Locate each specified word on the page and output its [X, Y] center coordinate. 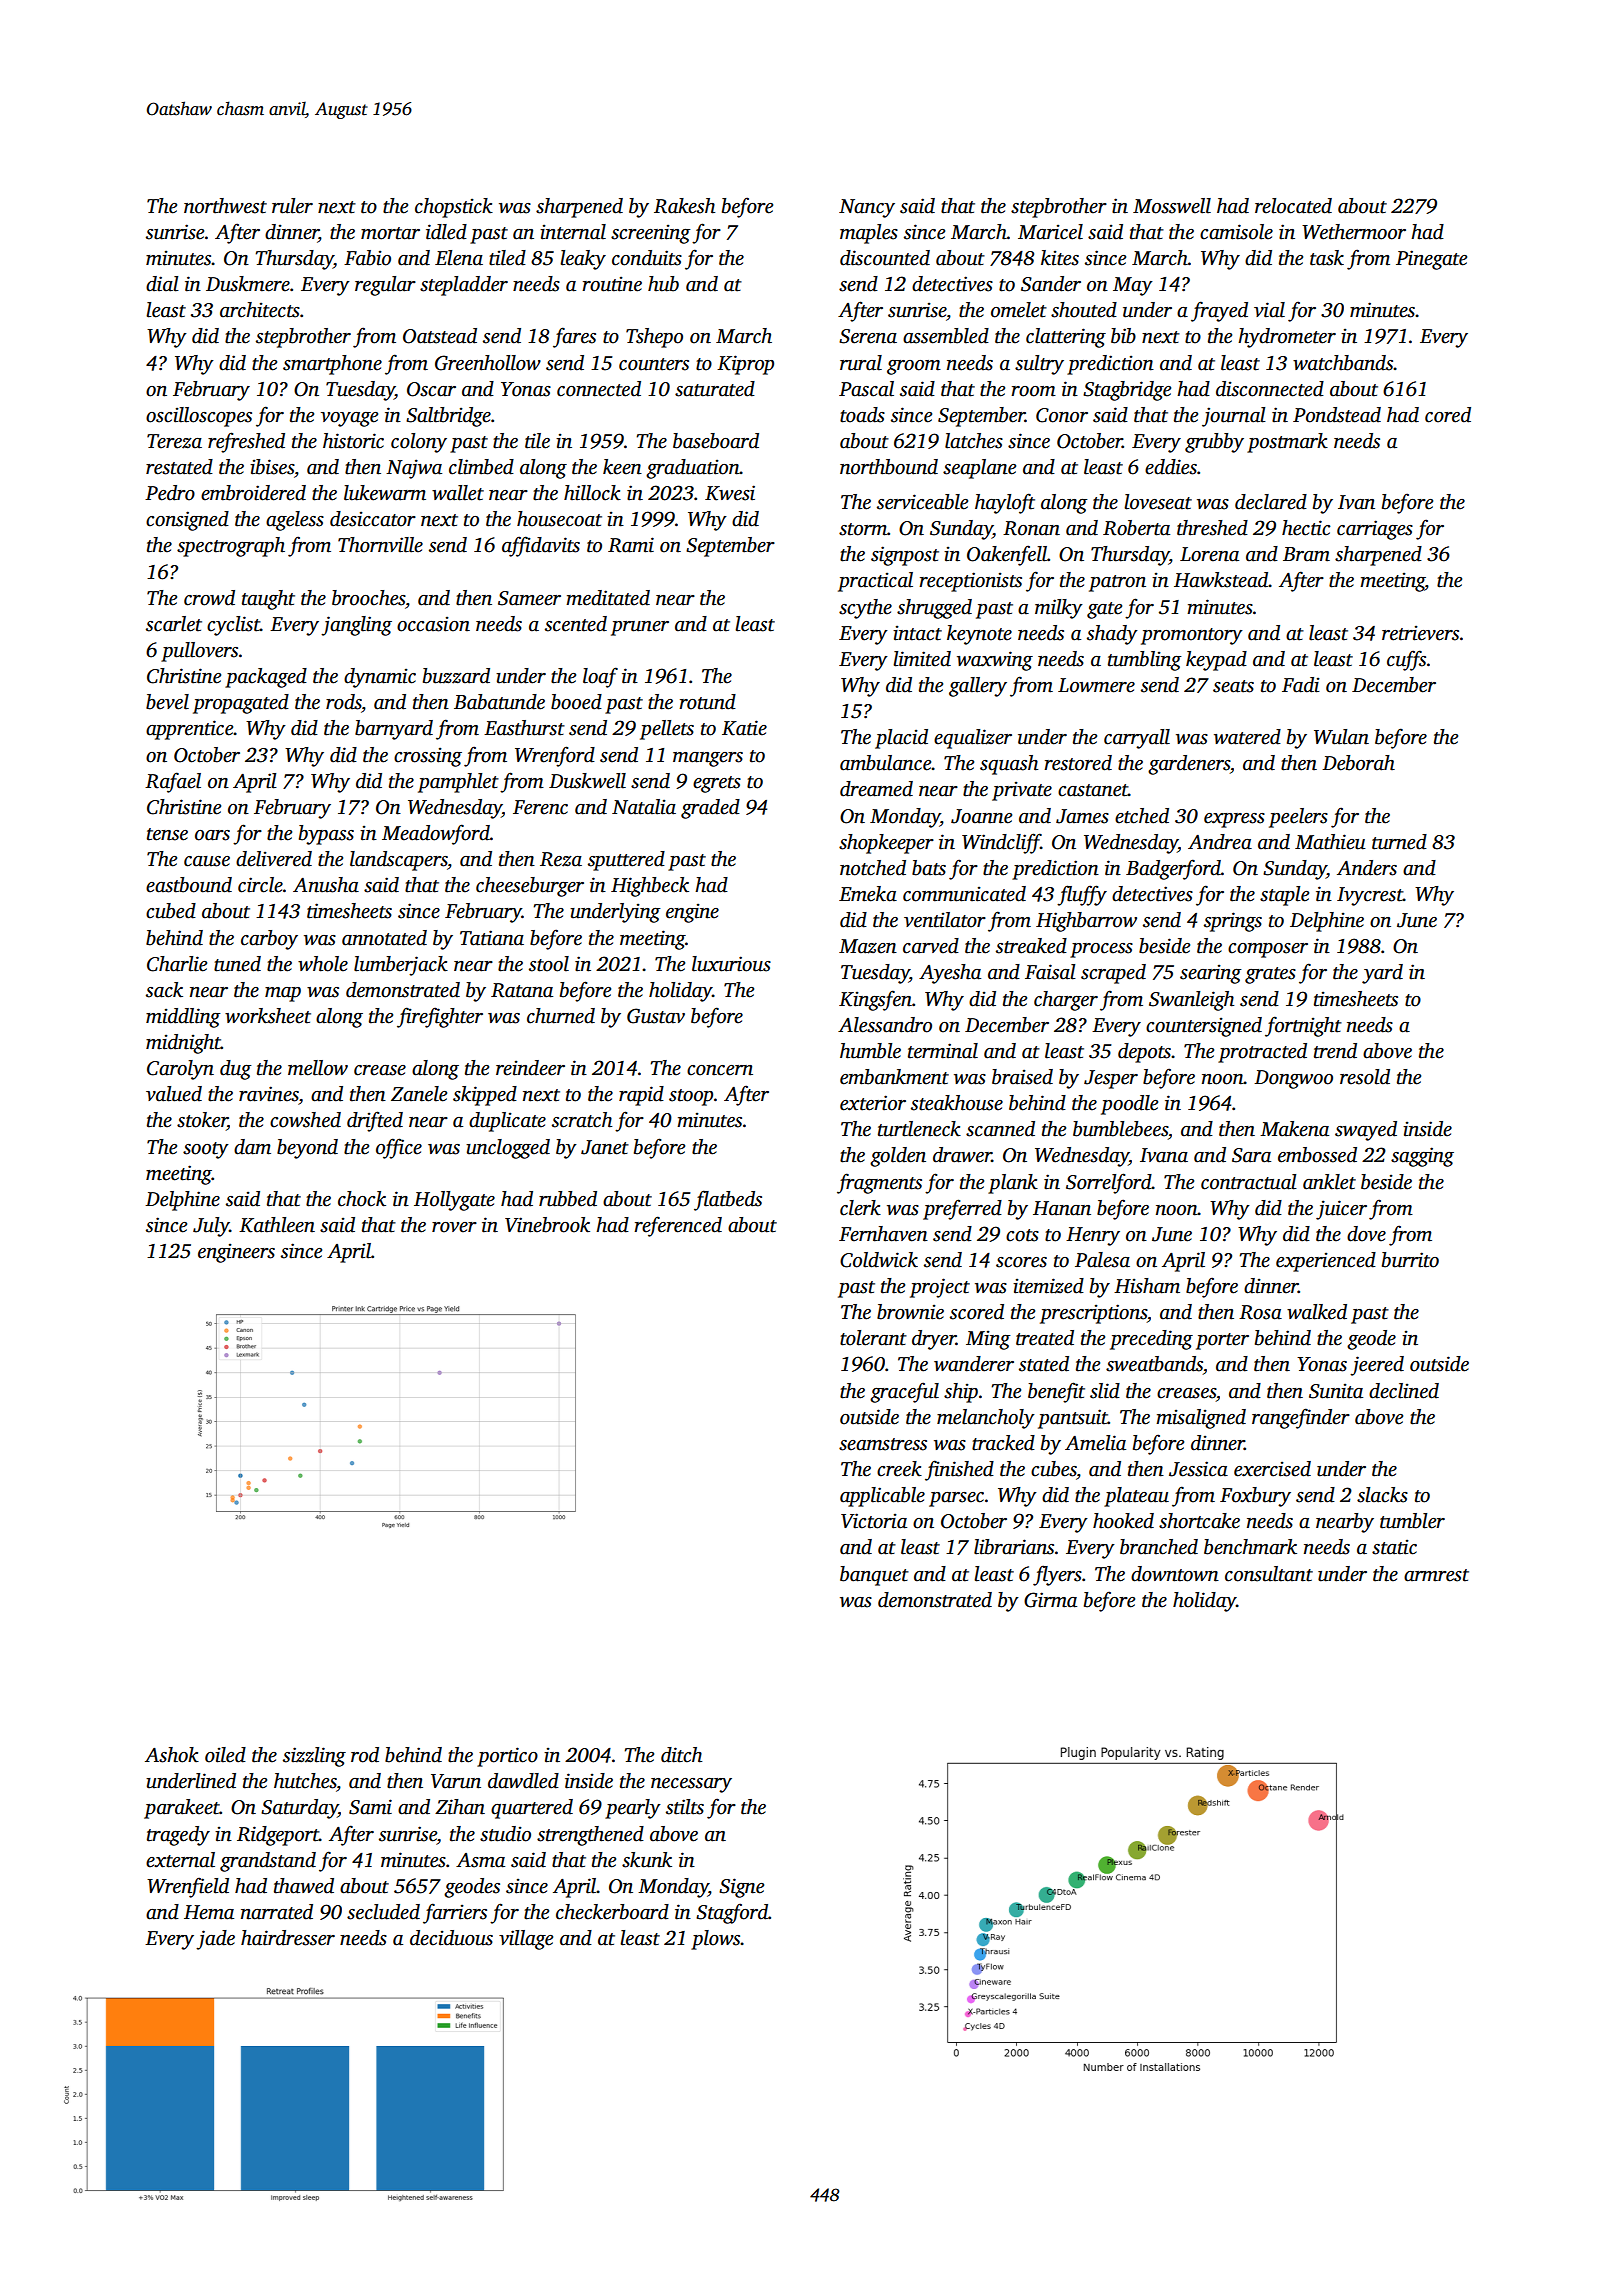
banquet [874, 1576]
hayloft [1005, 503]
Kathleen [277, 1225]
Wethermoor [1354, 232]
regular [385, 286]
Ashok [172, 1755]
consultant [1269, 1574]
